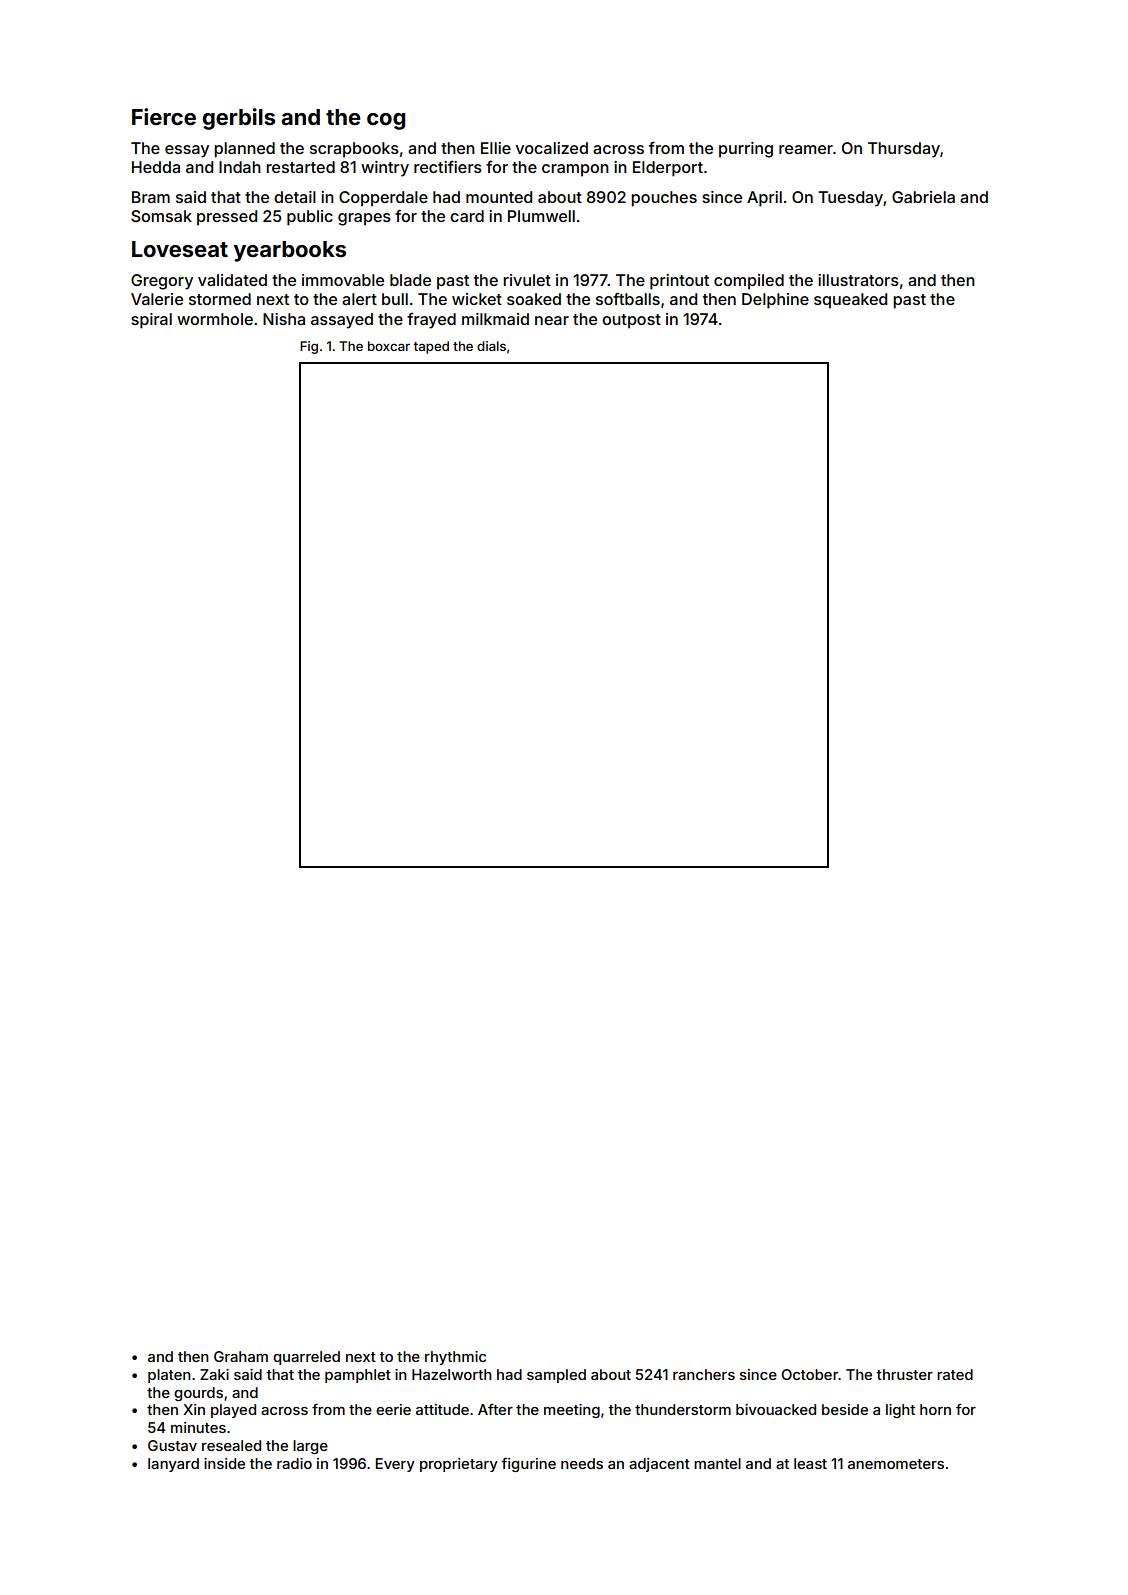  I want to click on quarreled, so click(306, 1358).
